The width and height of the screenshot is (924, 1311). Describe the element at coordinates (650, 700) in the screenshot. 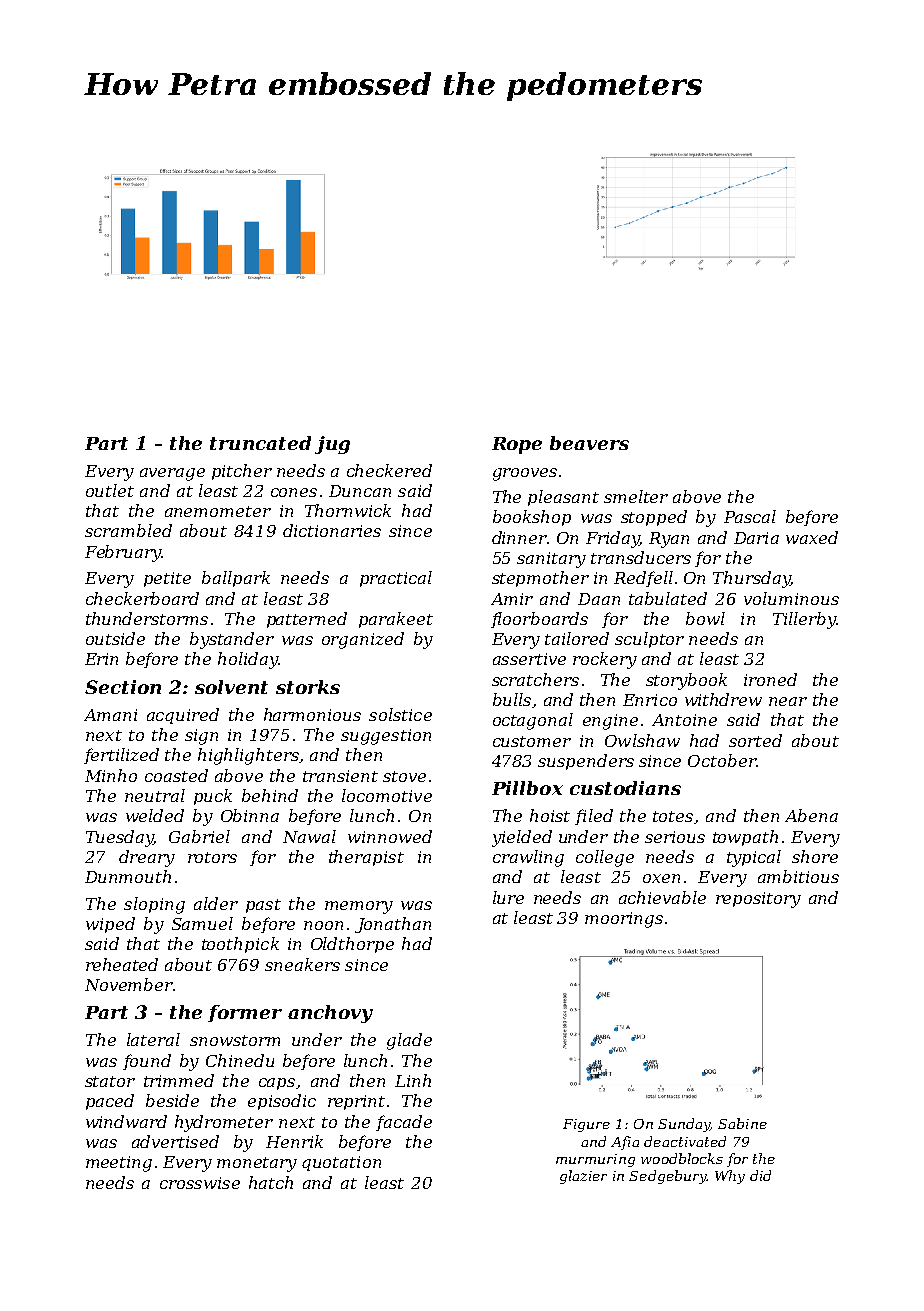

I see `Enrico` at that location.
